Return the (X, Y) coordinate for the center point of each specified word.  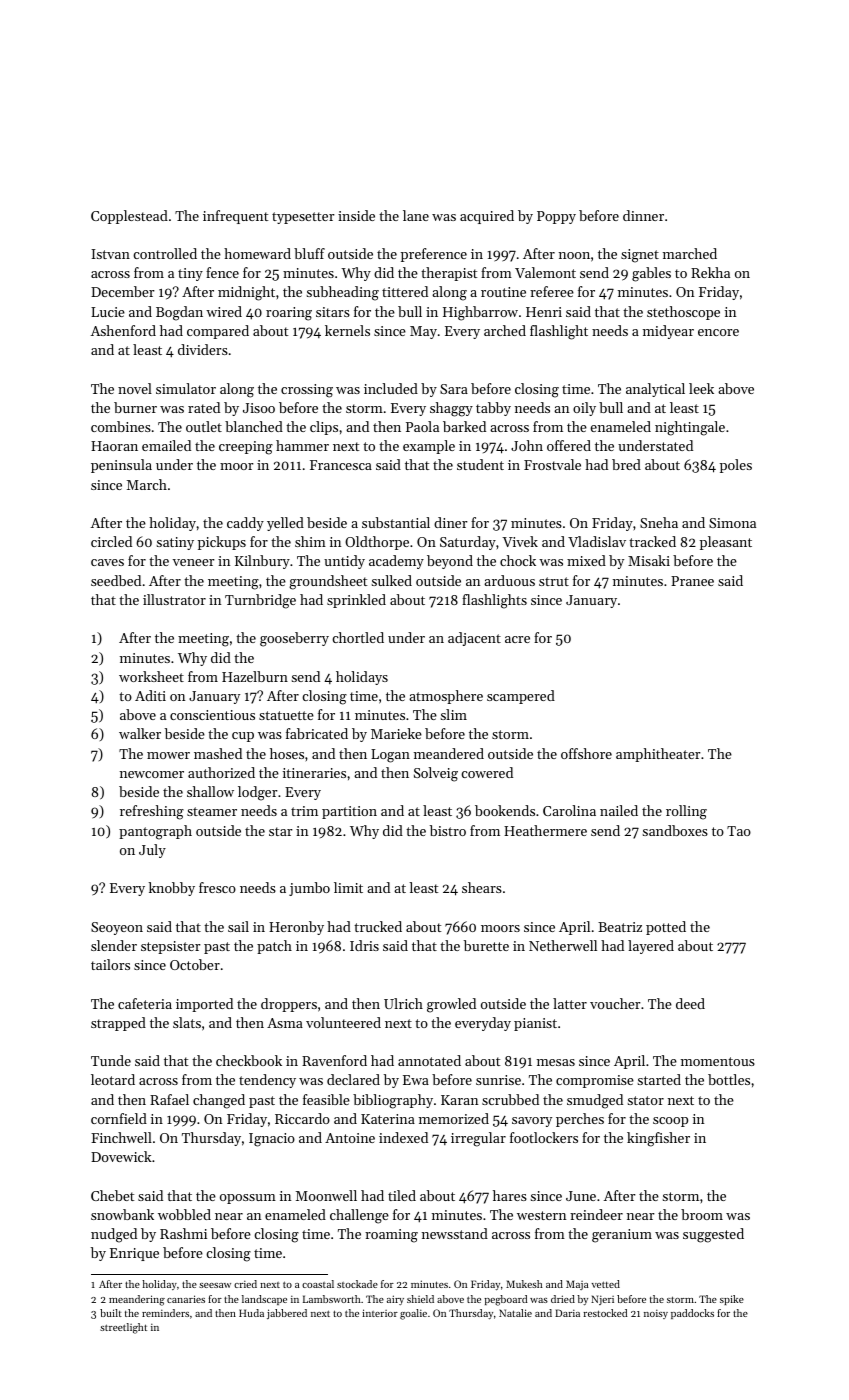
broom (702, 1214)
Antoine (350, 1138)
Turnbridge (260, 601)
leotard (113, 1079)
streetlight (123, 1328)
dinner (643, 215)
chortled (358, 637)
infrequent (235, 217)
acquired (487, 217)
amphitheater (658, 755)
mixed (586, 560)
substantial (396, 522)
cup (243, 737)
